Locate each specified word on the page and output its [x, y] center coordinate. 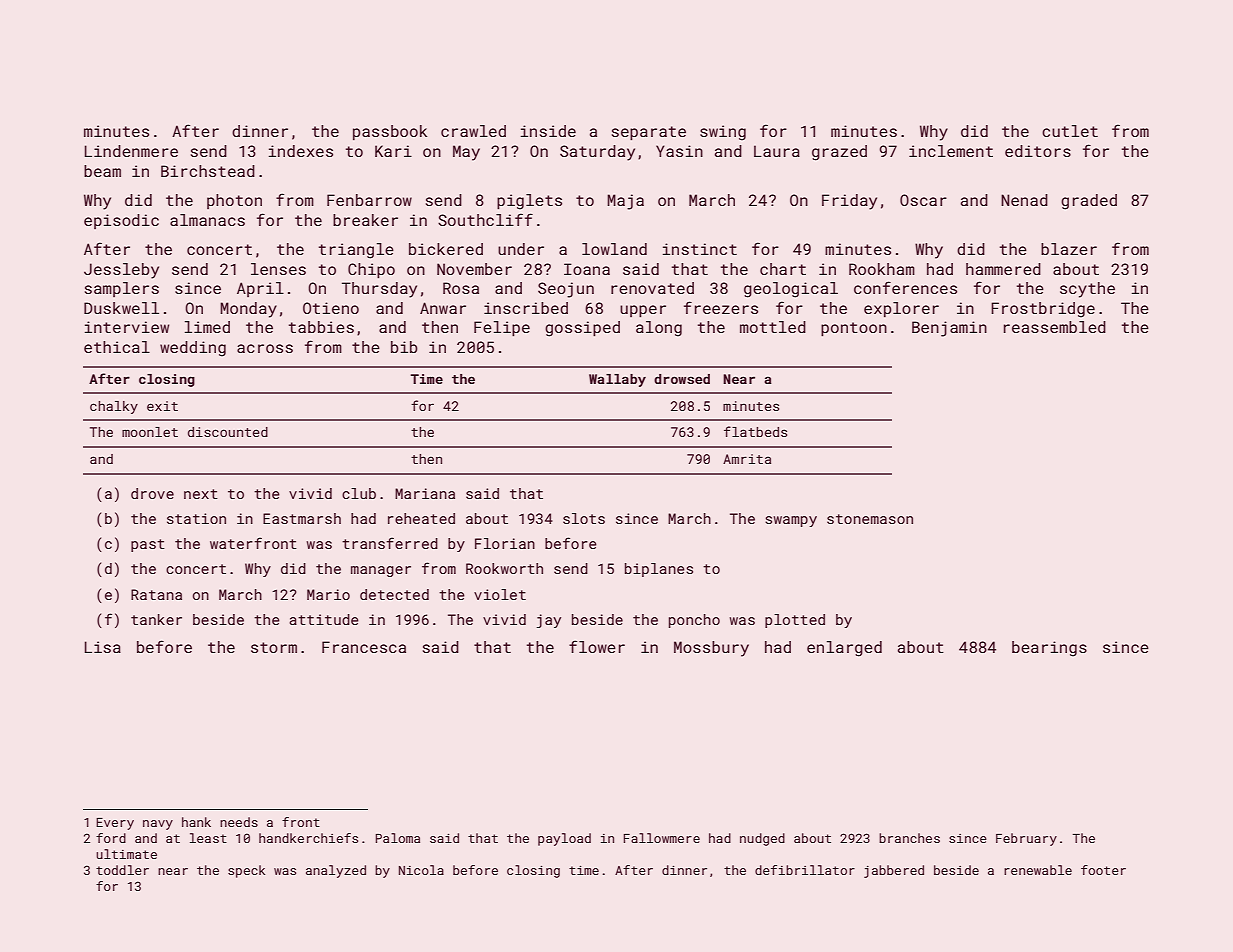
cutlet [1070, 131]
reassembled [1055, 327]
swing [723, 133]
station [196, 518]
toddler [122, 870]
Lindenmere [131, 151]
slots [584, 518]
